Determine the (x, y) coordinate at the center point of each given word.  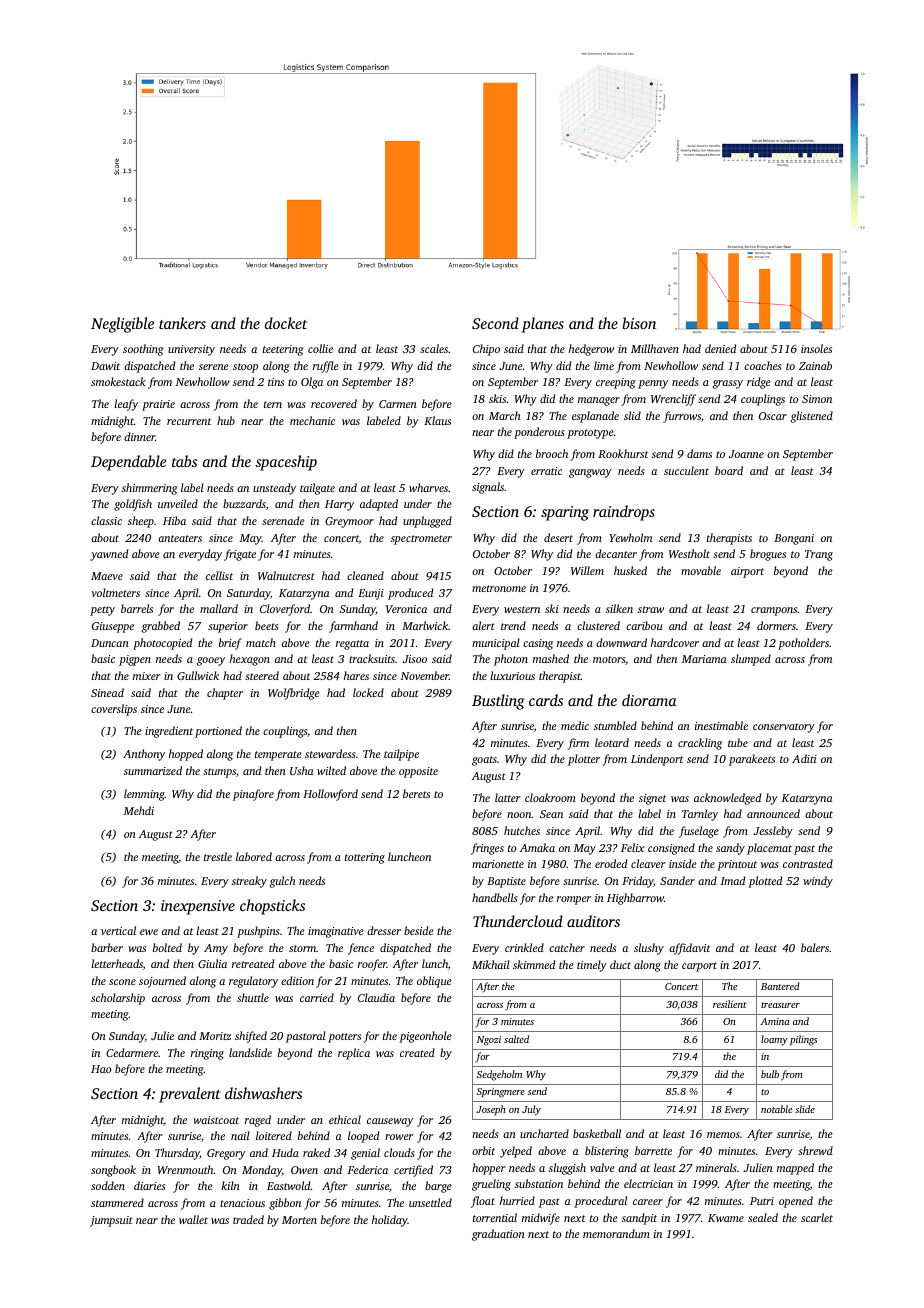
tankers (182, 323)
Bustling (498, 702)
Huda (285, 1152)
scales (434, 348)
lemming (144, 795)
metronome (499, 588)
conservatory (784, 728)
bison (639, 323)
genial (365, 1154)
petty (102, 611)
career (648, 1202)
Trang (819, 555)
